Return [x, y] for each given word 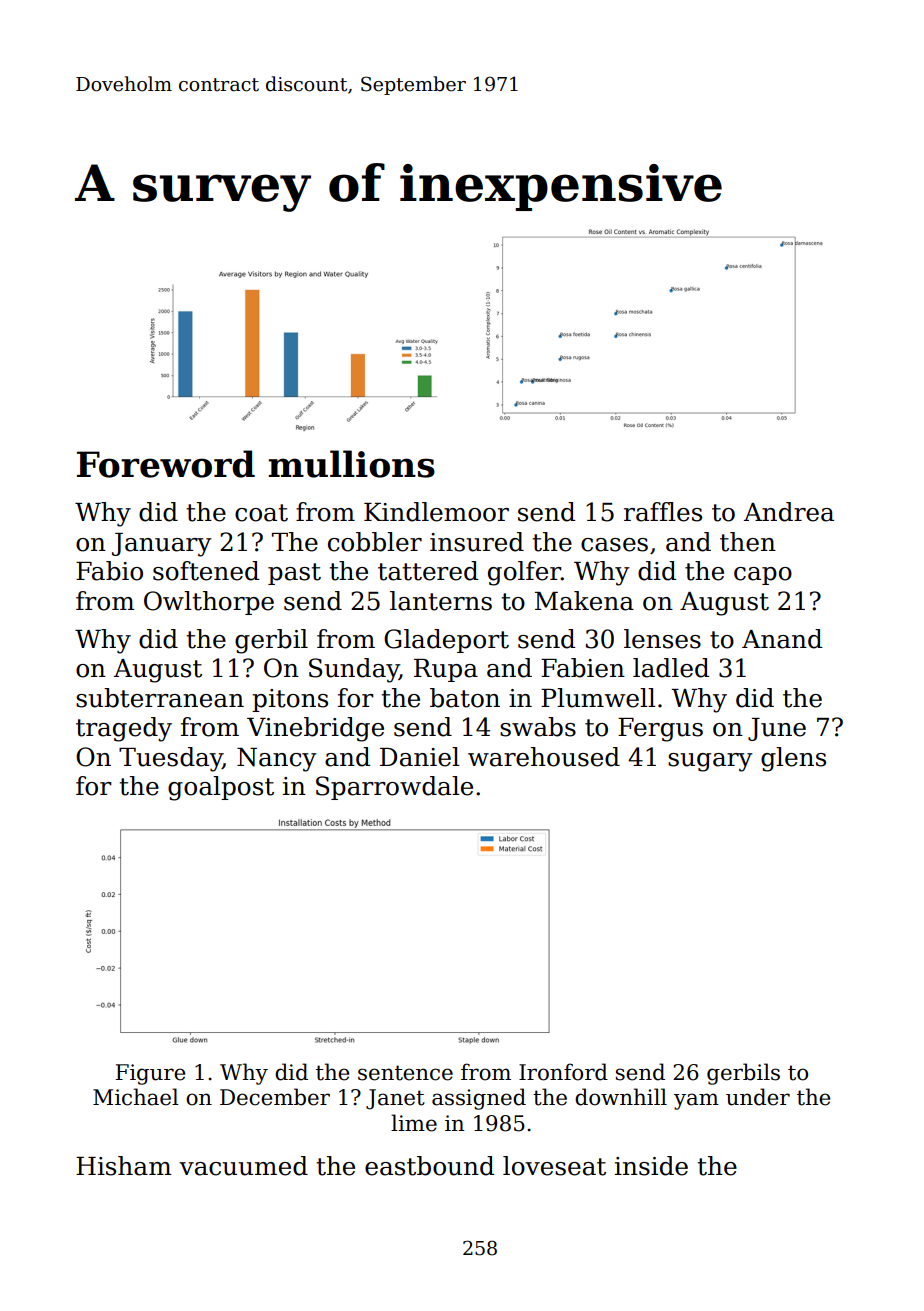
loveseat [554, 1166]
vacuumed [243, 1166]
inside [651, 1166]
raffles [663, 512]
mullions [351, 464]
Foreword [166, 464]
